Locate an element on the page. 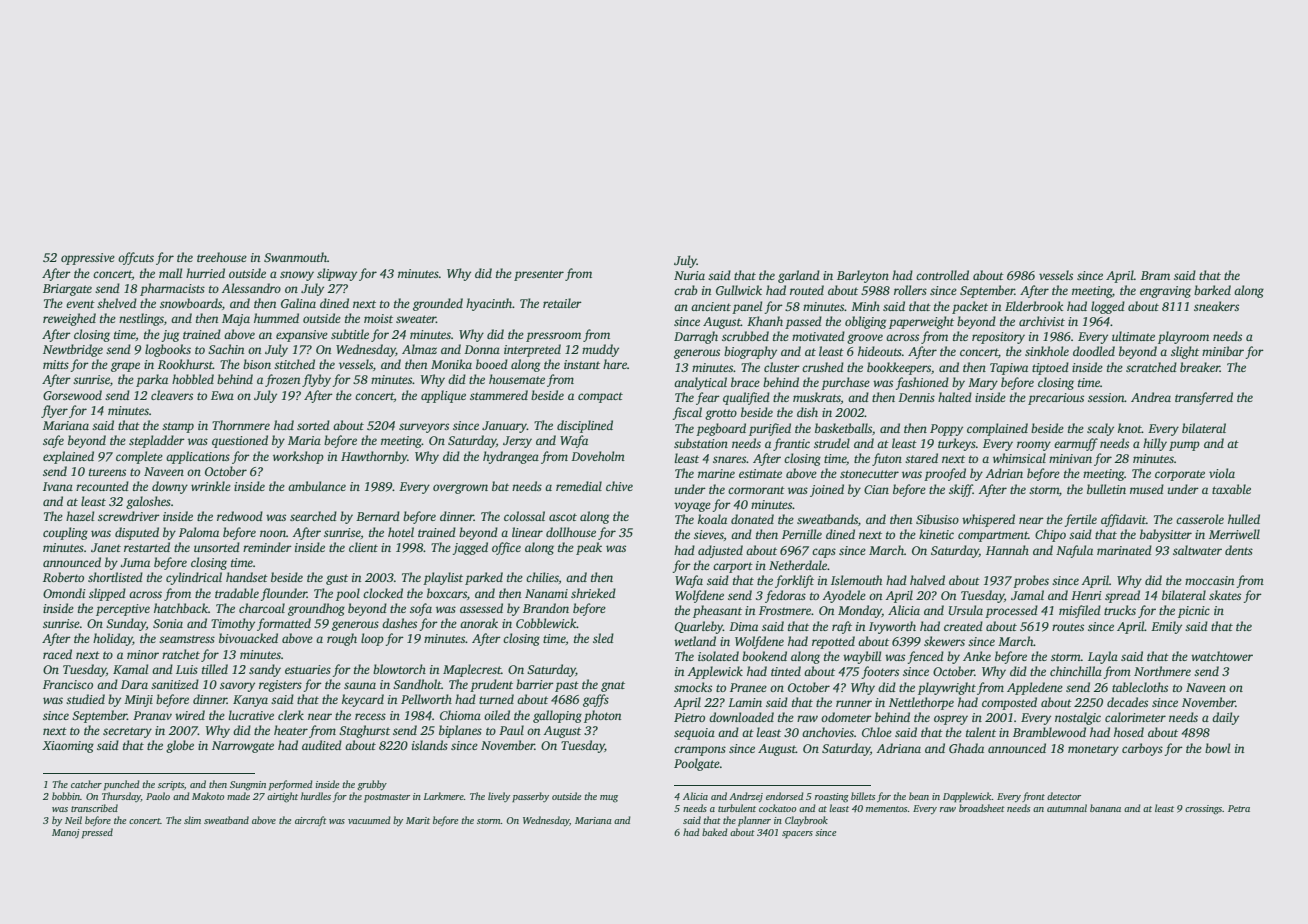  reminder is located at coordinates (267, 547).
